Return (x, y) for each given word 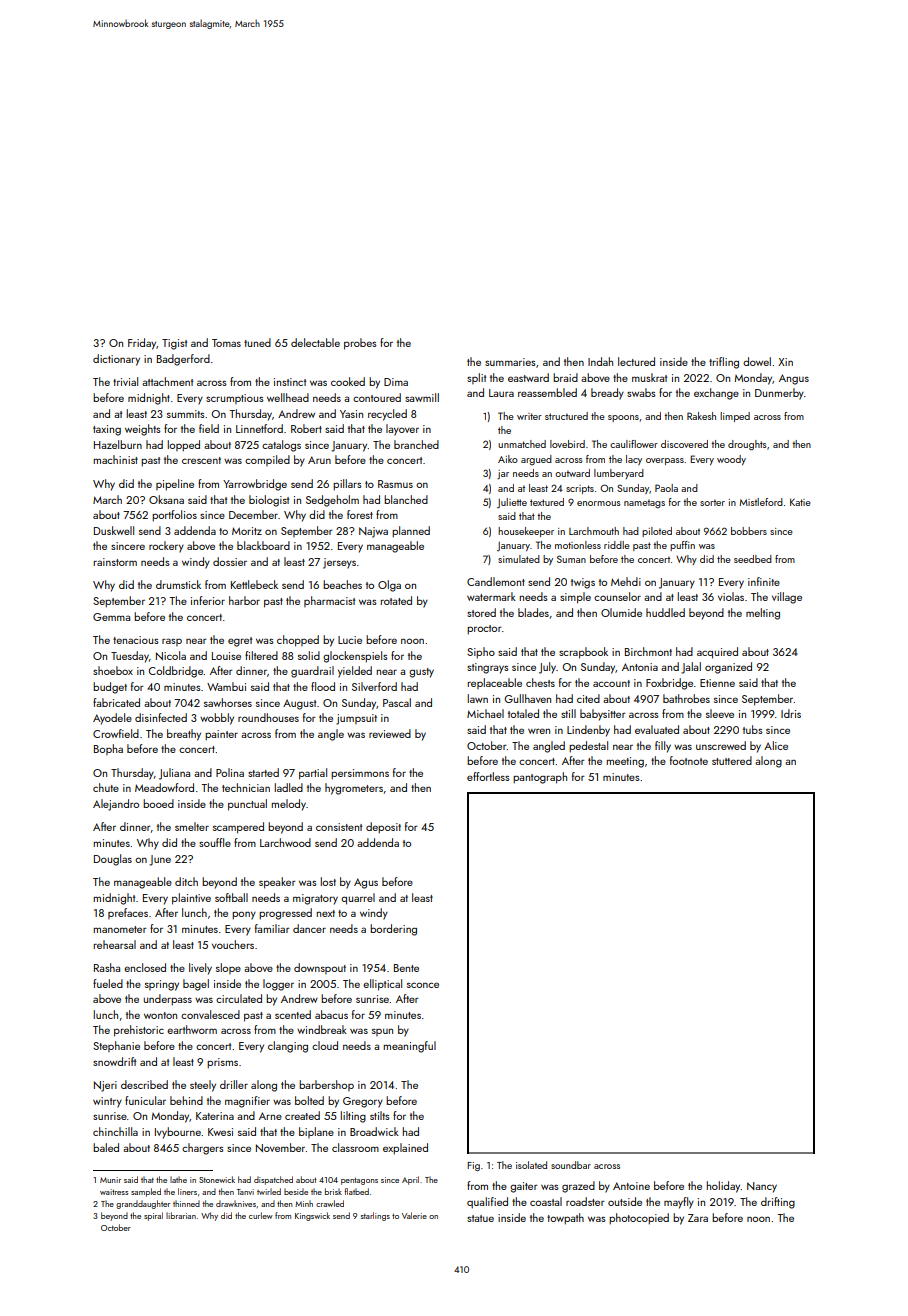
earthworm (192, 1029)
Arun (319, 460)
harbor (244, 600)
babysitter (603, 715)
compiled (267, 460)
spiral (153, 1216)
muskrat (649, 377)
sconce (423, 985)
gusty (421, 673)
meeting (625, 762)
